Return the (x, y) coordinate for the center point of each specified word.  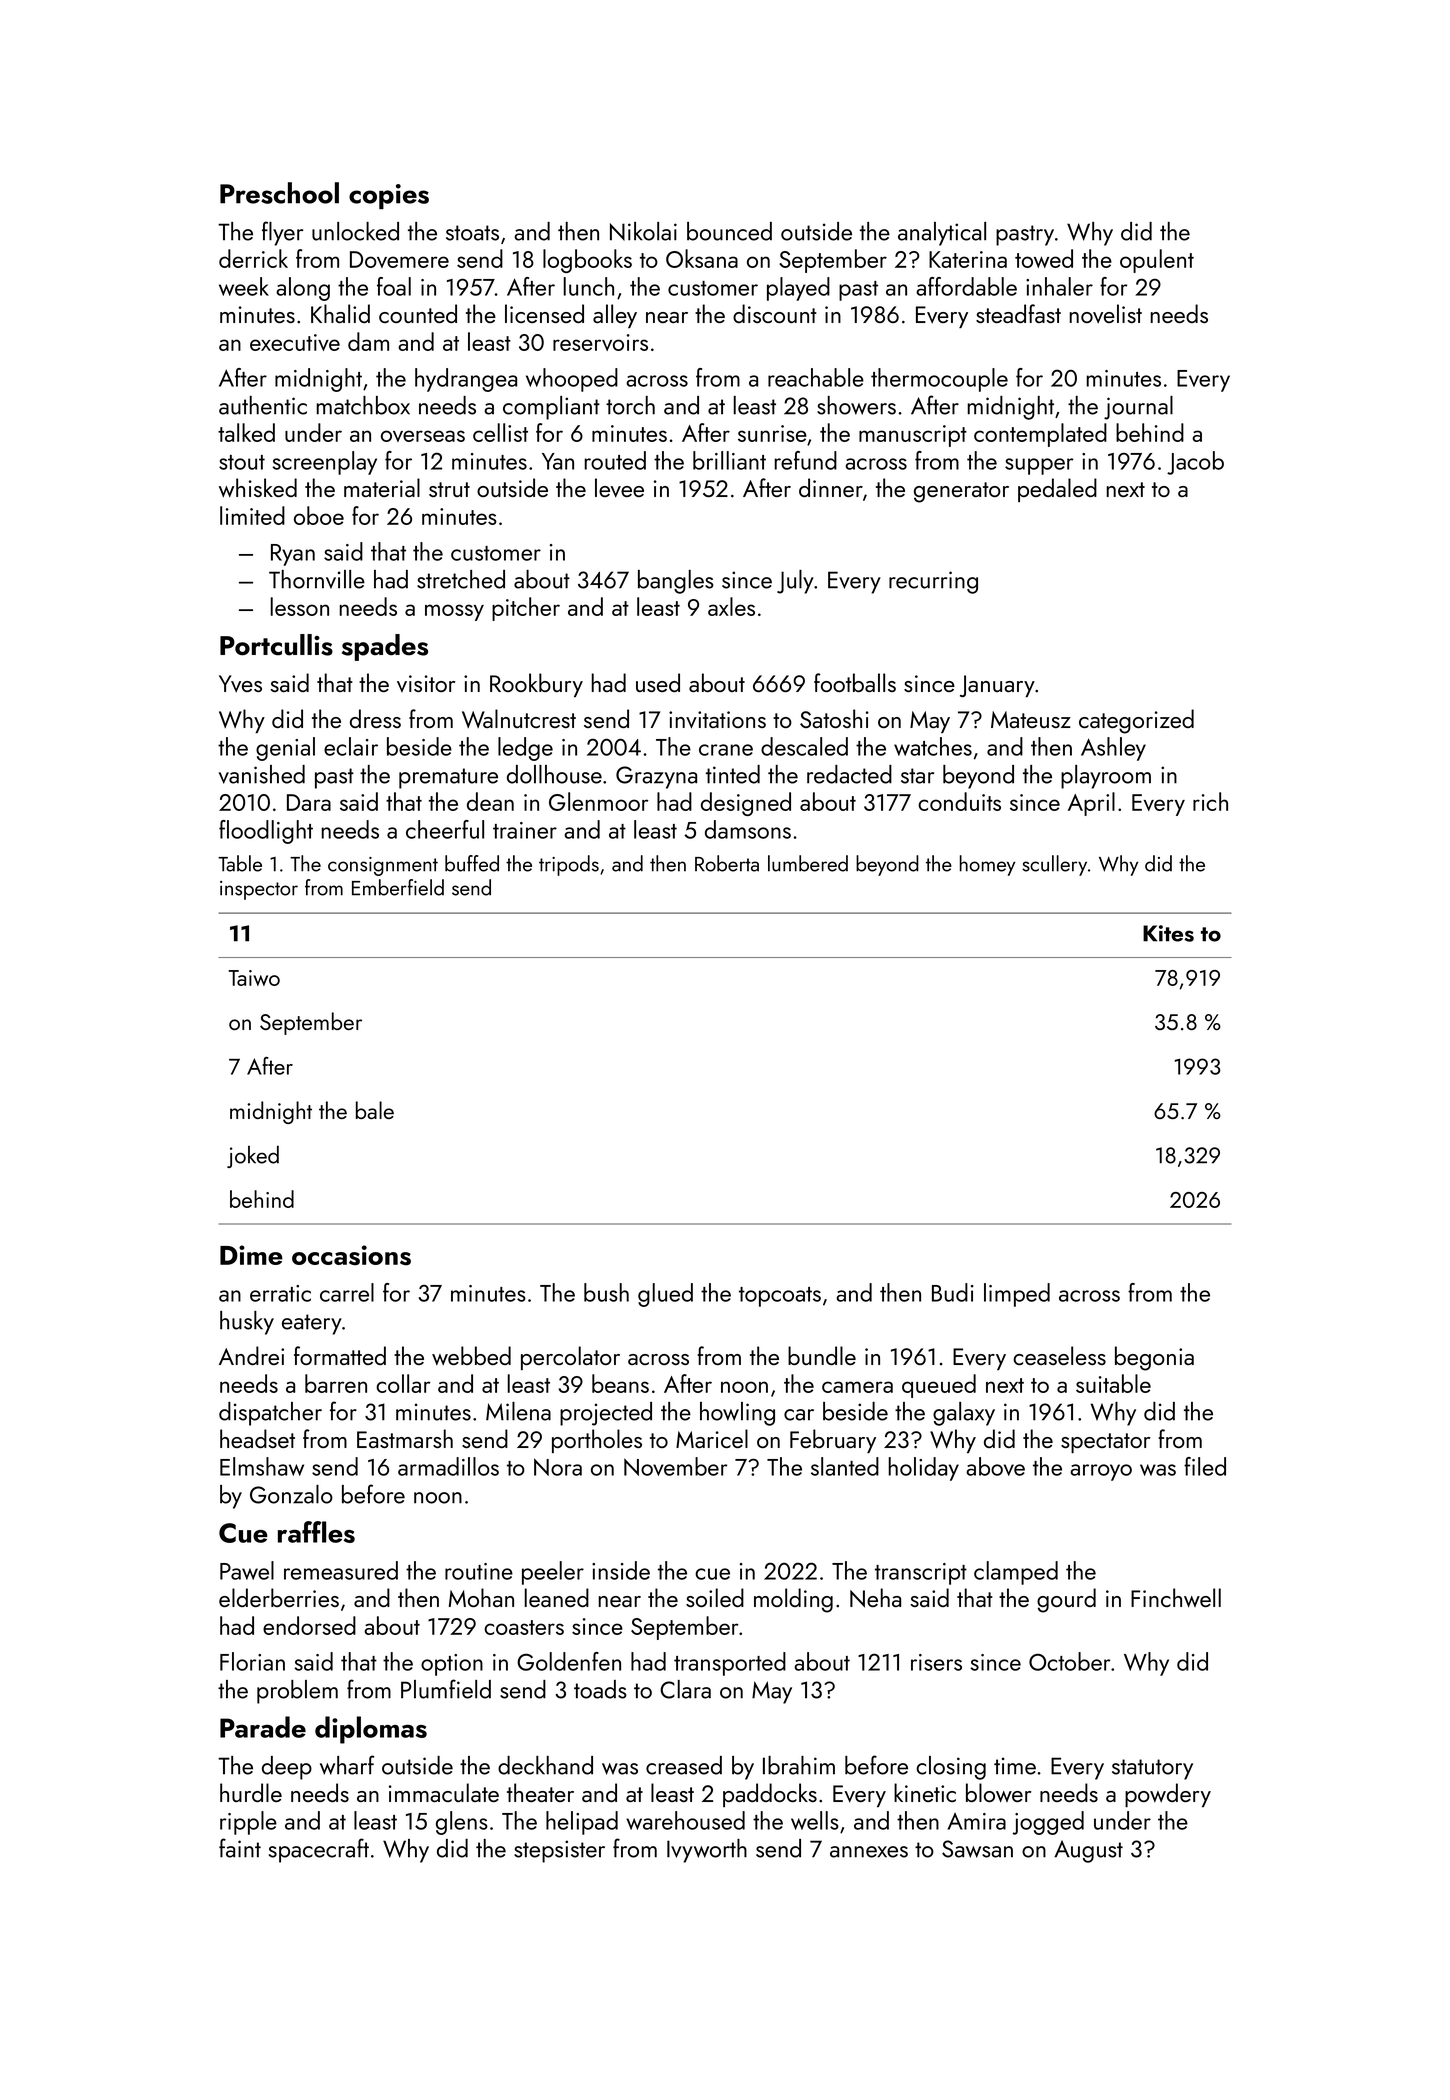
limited (252, 515)
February (833, 1441)
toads (600, 1689)
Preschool (279, 193)
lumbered (808, 863)
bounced (729, 231)
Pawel (247, 1570)
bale (375, 1110)
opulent (1157, 261)
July (795, 582)
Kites (1168, 933)
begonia (1154, 1358)
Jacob (1195, 463)
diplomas (371, 1730)
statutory (1152, 1769)
